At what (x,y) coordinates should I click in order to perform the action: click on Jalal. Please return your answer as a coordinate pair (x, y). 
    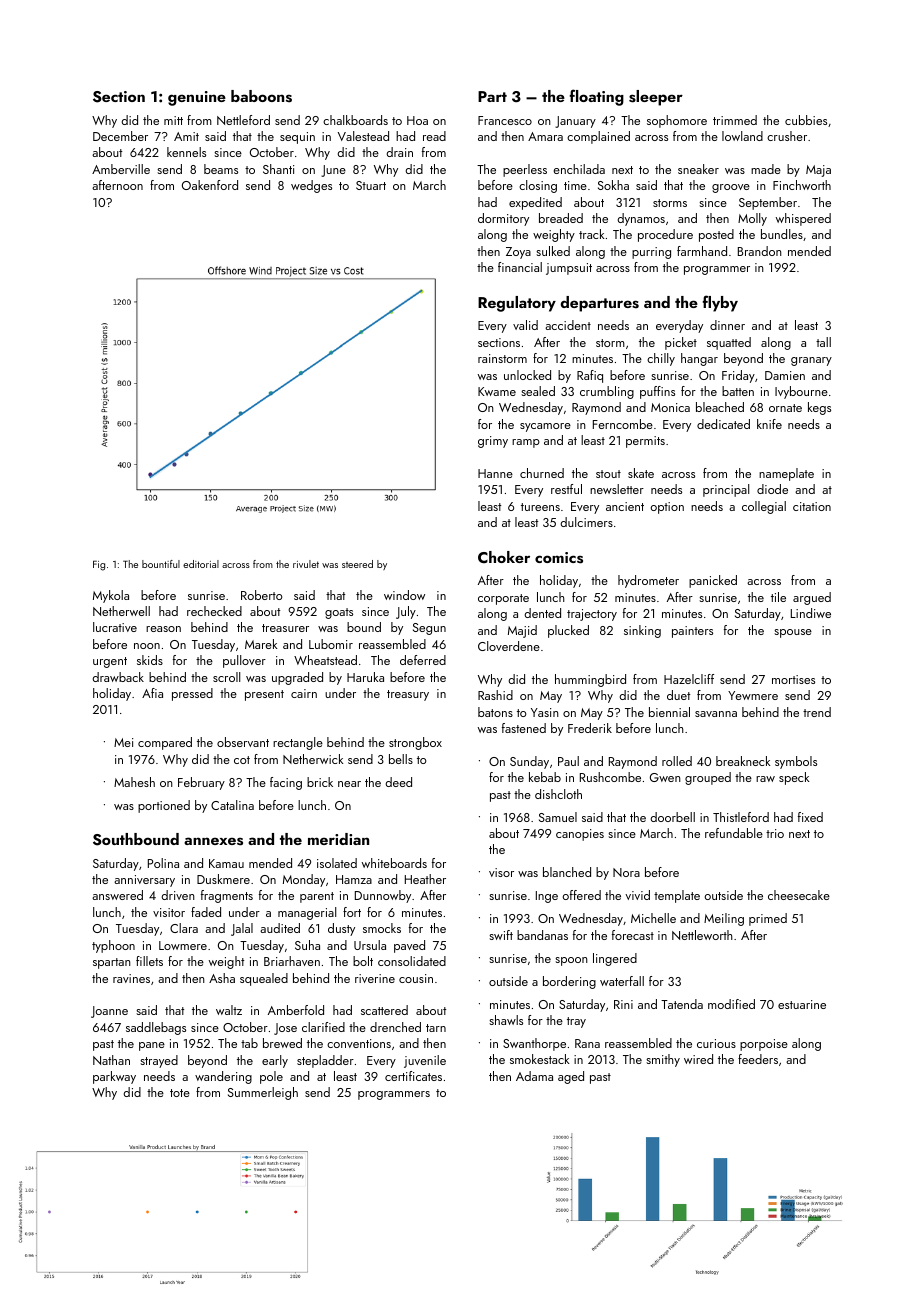
    Looking at the image, I should click on (242, 929).
